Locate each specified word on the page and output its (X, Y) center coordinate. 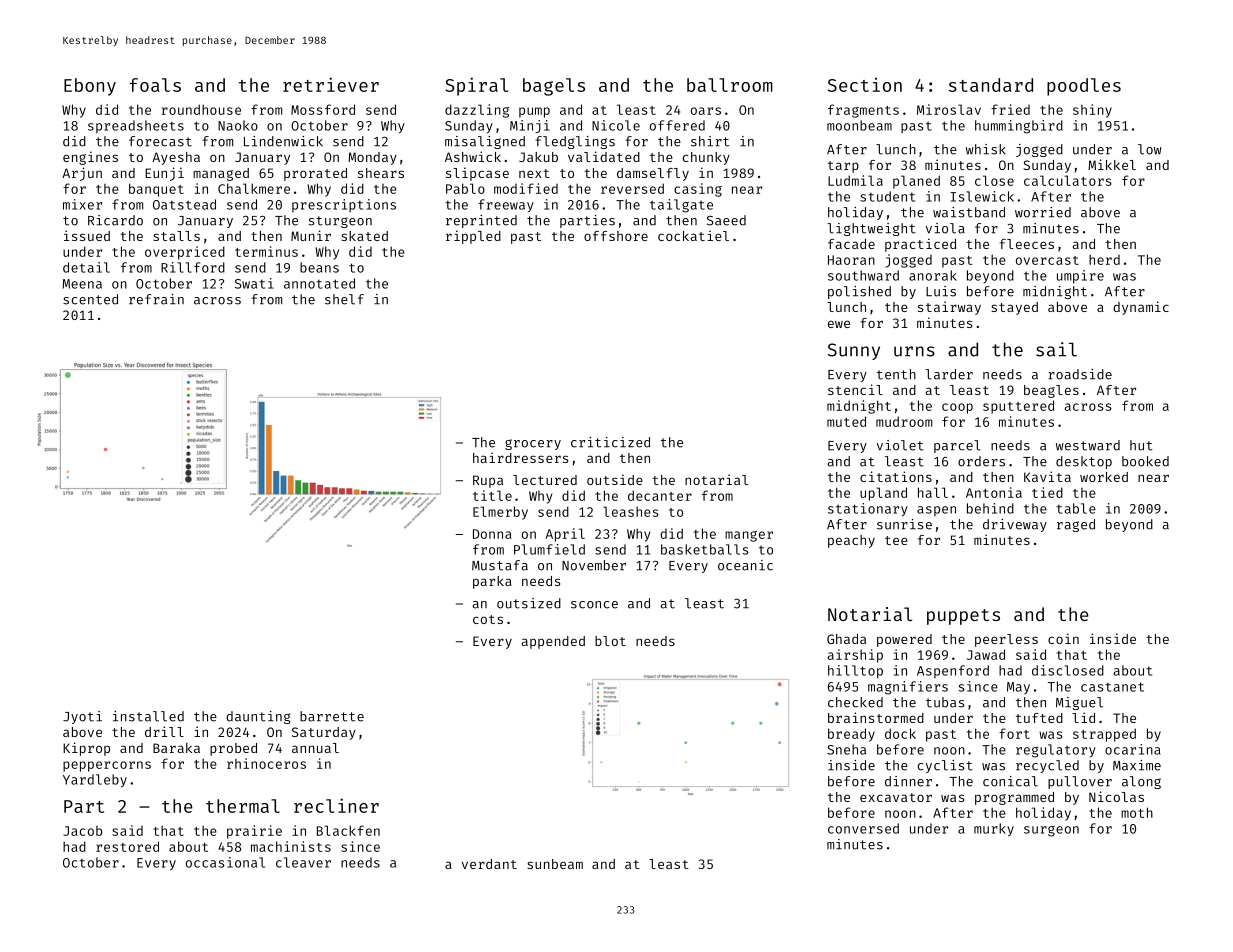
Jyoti (82, 717)
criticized (610, 442)
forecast (160, 141)
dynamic (1141, 308)
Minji (530, 126)
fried (1010, 109)
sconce (594, 605)
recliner (336, 805)
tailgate (681, 206)
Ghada (846, 639)
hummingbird (1019, 127)
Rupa (488, 481)
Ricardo (115, 220)
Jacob (82, 831)
